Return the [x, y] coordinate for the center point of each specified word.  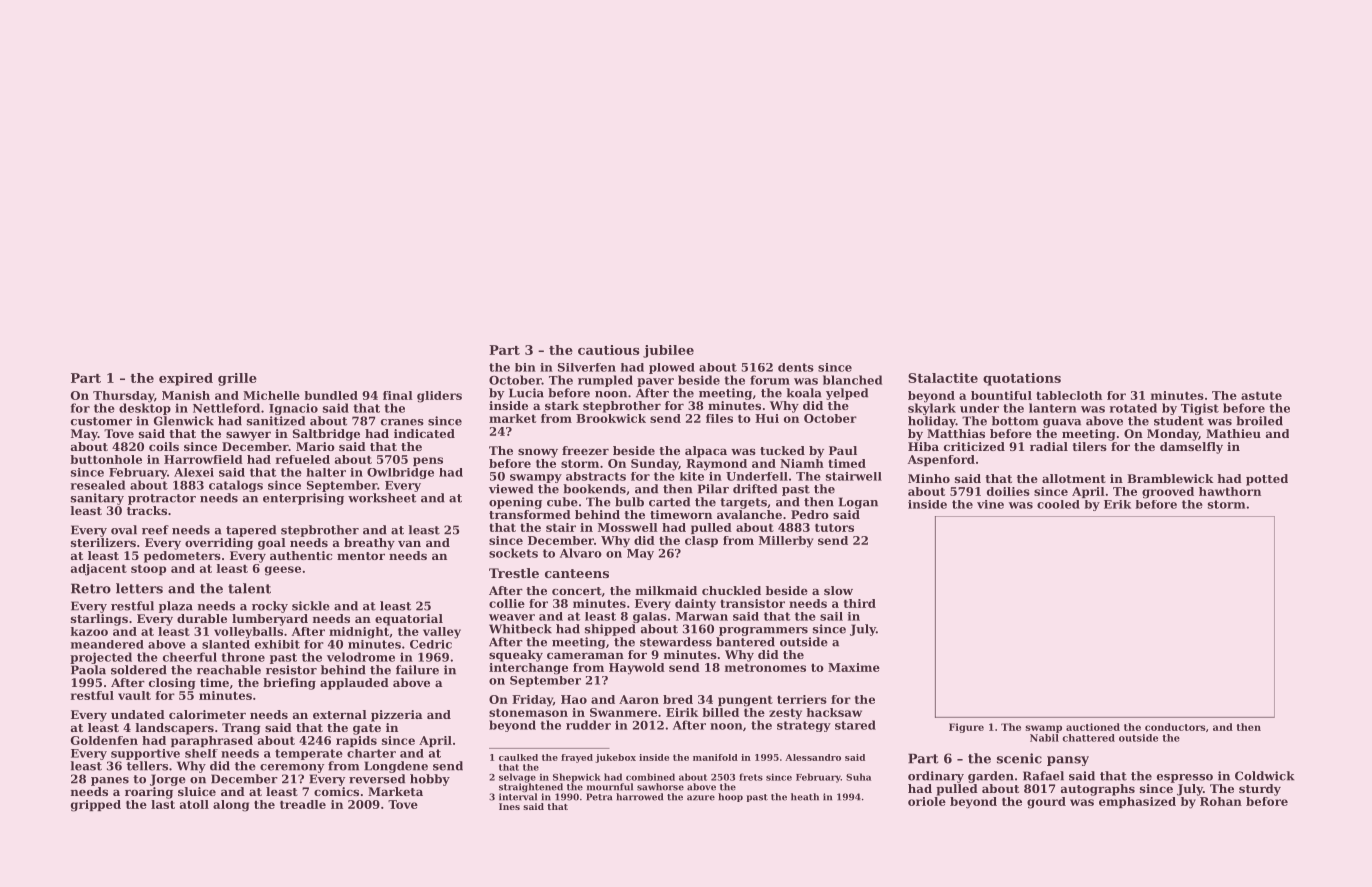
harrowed [639, 797]
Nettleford [226, 408]
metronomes [765, 667]
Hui [767, 418]
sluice [197, 791]
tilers [1089, 446]
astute [1261, 395]
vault [134, 695]
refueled [303, 459]
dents [796, 367]
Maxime [854, 667]
